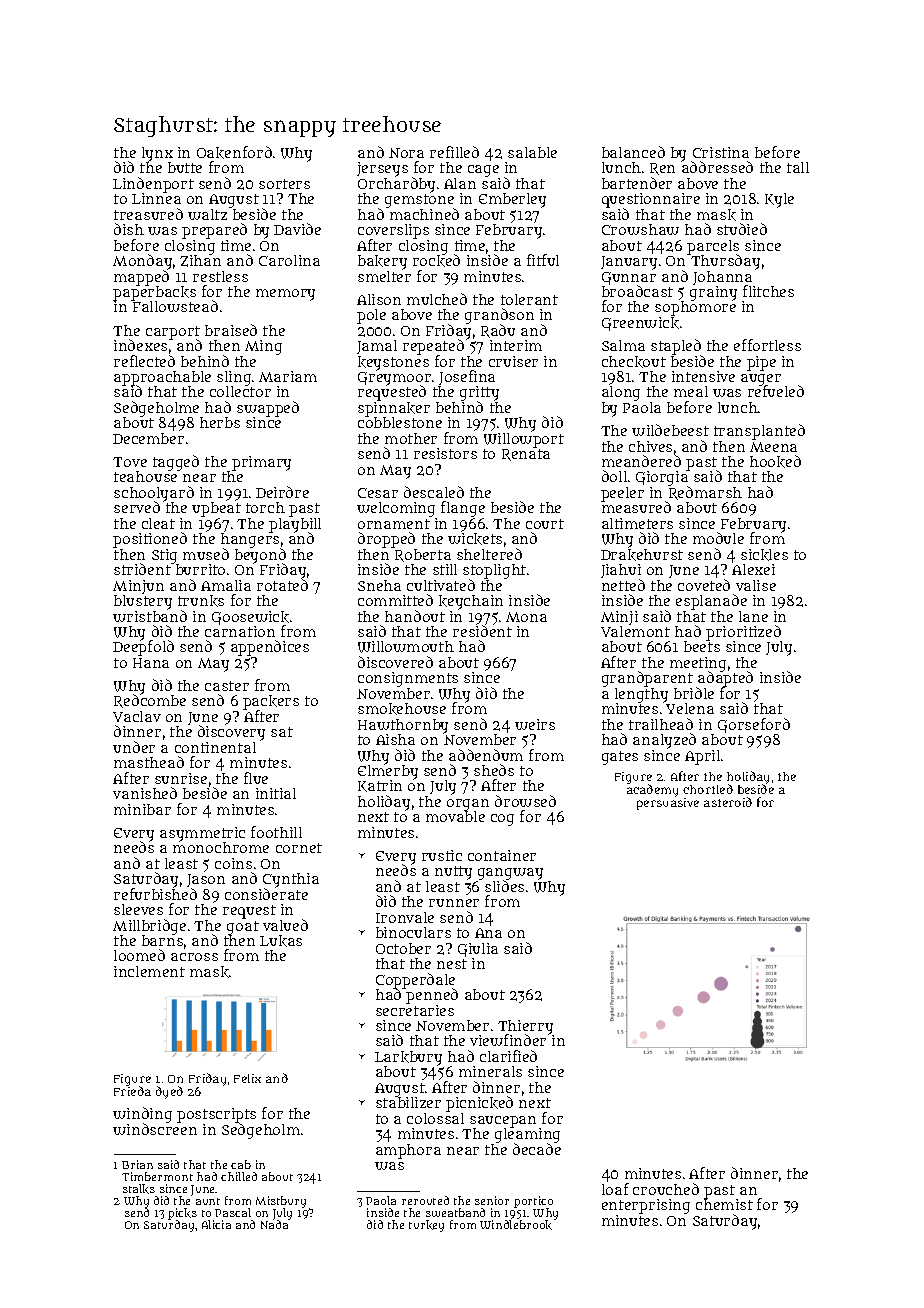 This screenshot has height=1308, width=924. I want to click on chortled, so click(708, 789).
